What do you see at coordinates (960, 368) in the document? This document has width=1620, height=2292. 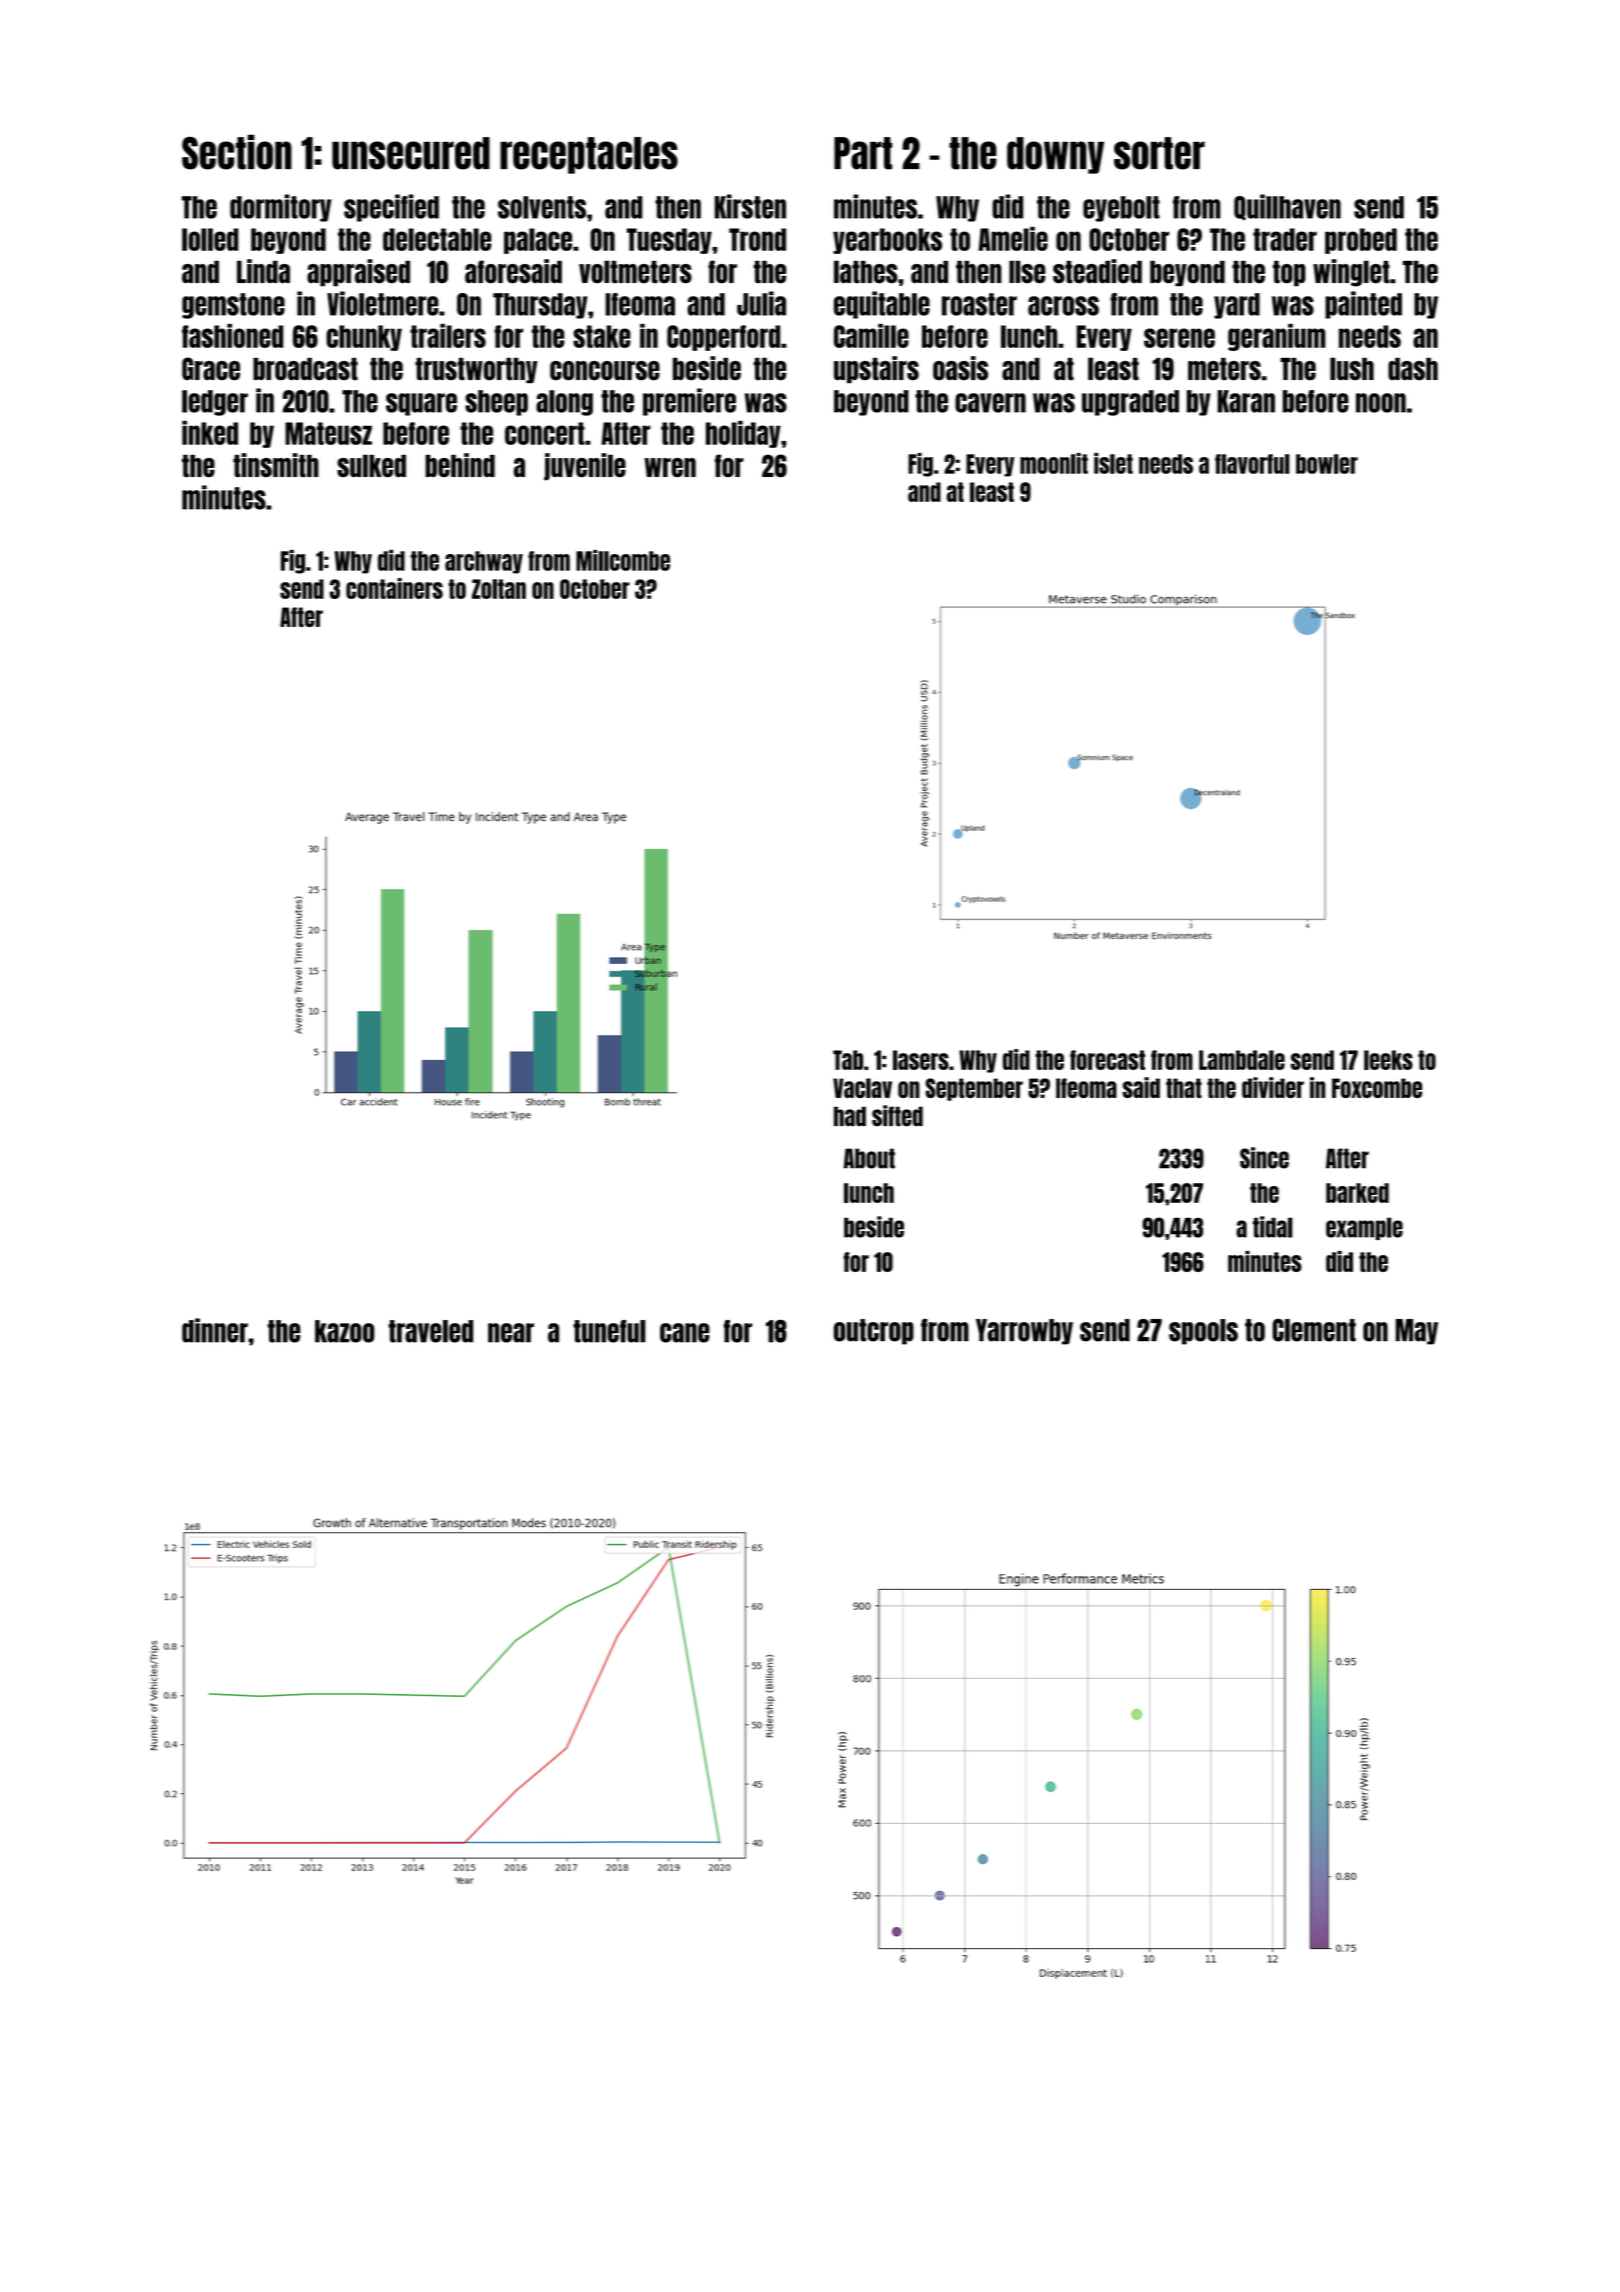 I see `oasis` at bounding box center [960, 368].
